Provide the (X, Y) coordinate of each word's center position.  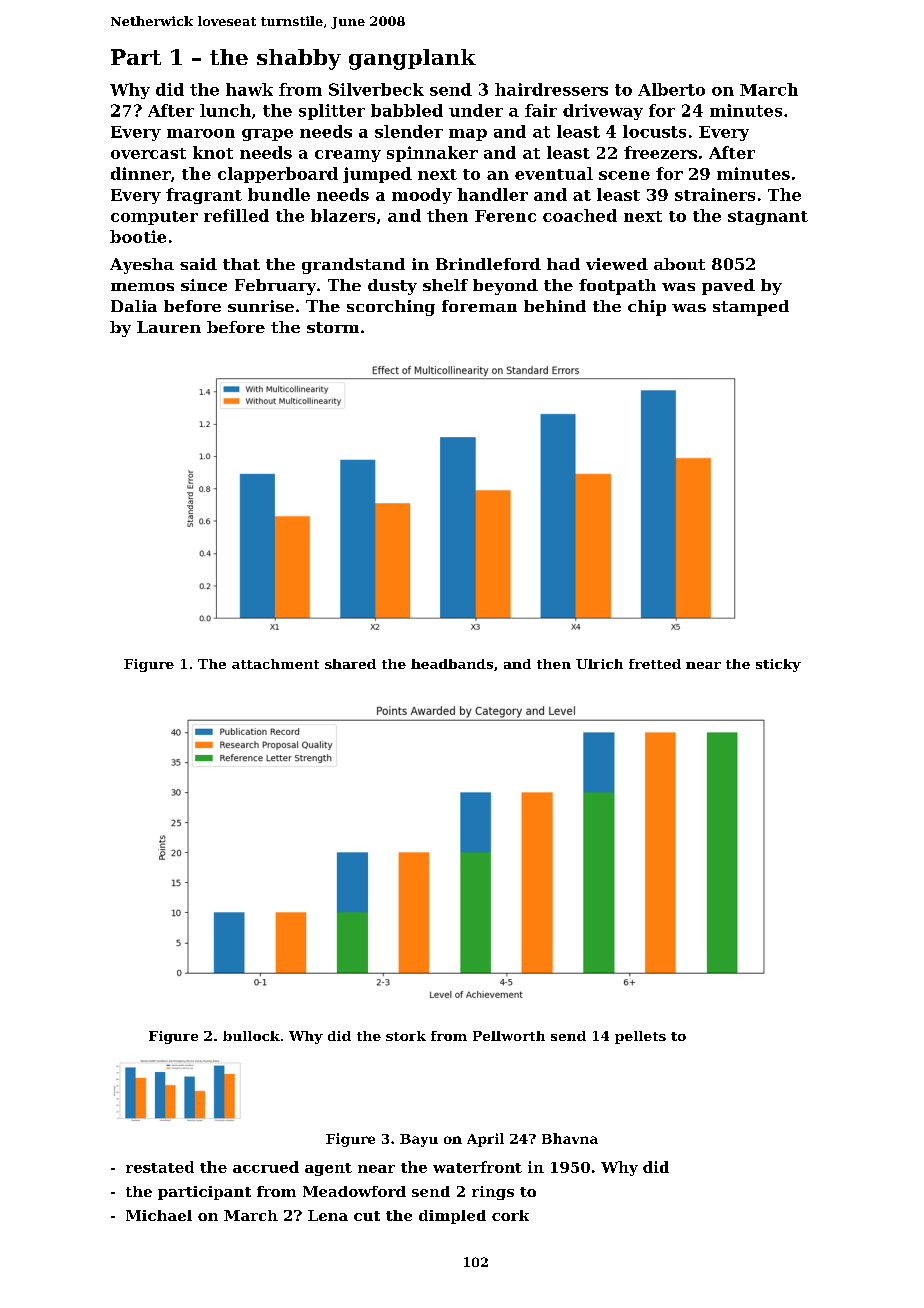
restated (160, 1167)
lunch (225, 110)
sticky (778, 665)
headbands (452, 664)
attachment (275, 664)
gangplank (412, 59)
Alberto (671, 89)
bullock (251, 1036)
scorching (391, 308)
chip (647, 308)
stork (406, 1036)
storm (333, 327)
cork (510, 1215)
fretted (655, 664)
